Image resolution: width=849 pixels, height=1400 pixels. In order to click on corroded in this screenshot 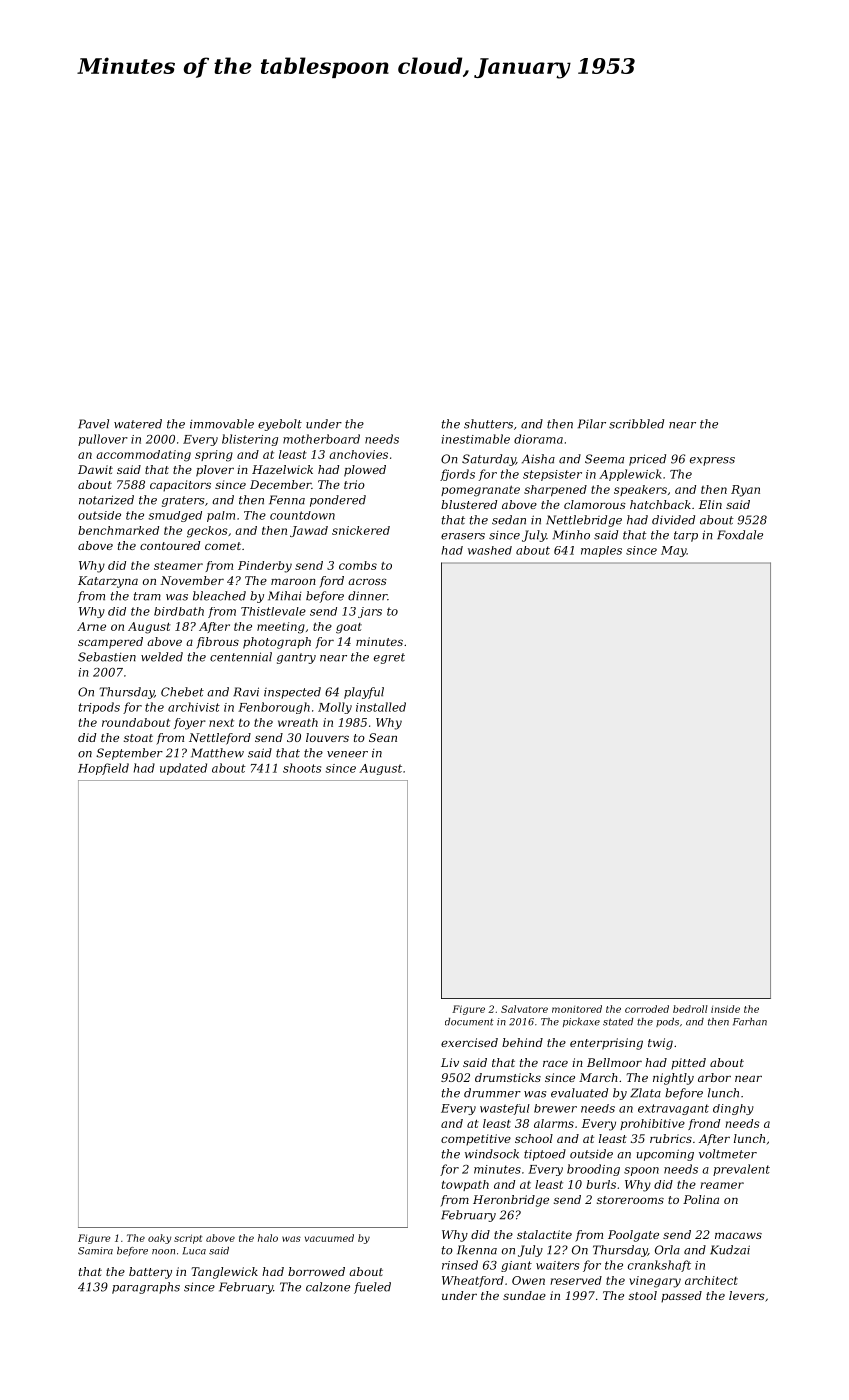, I will do `click(647, 1009)`.
